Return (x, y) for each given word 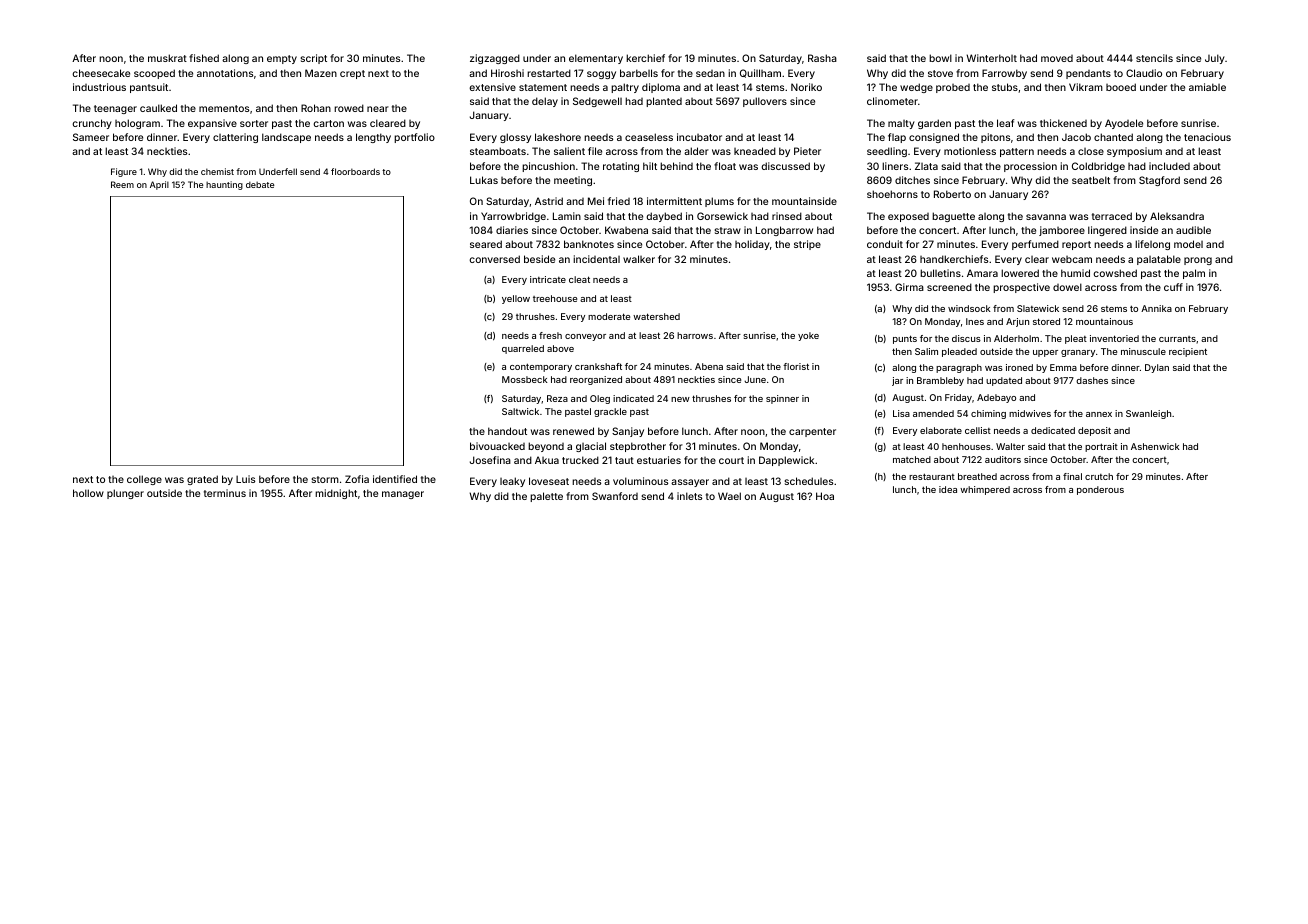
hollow (88, 493)
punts (905, 339)
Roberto (952, 194)
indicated (633, 398)
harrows (695, 335)
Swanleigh (1148, 414)
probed (953, 88)
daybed (664, 217)
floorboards (355, 171)
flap (897, 138)
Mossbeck (525, 379)
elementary (596, 59)
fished (204, 58)
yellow (516, 299)
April (159, 185)
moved (1057, 58)
